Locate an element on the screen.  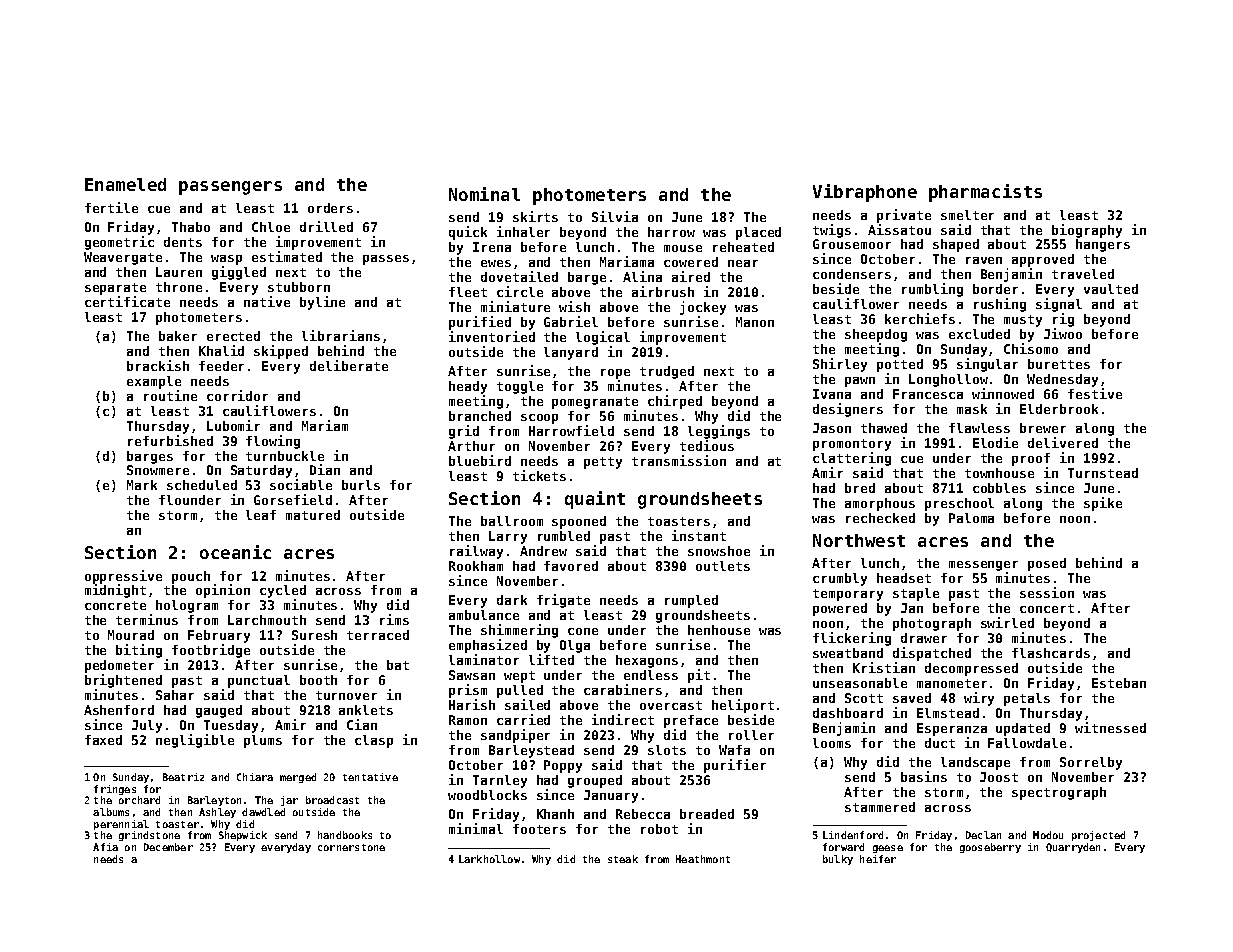
Afia is located at coordinates (105, 847).
